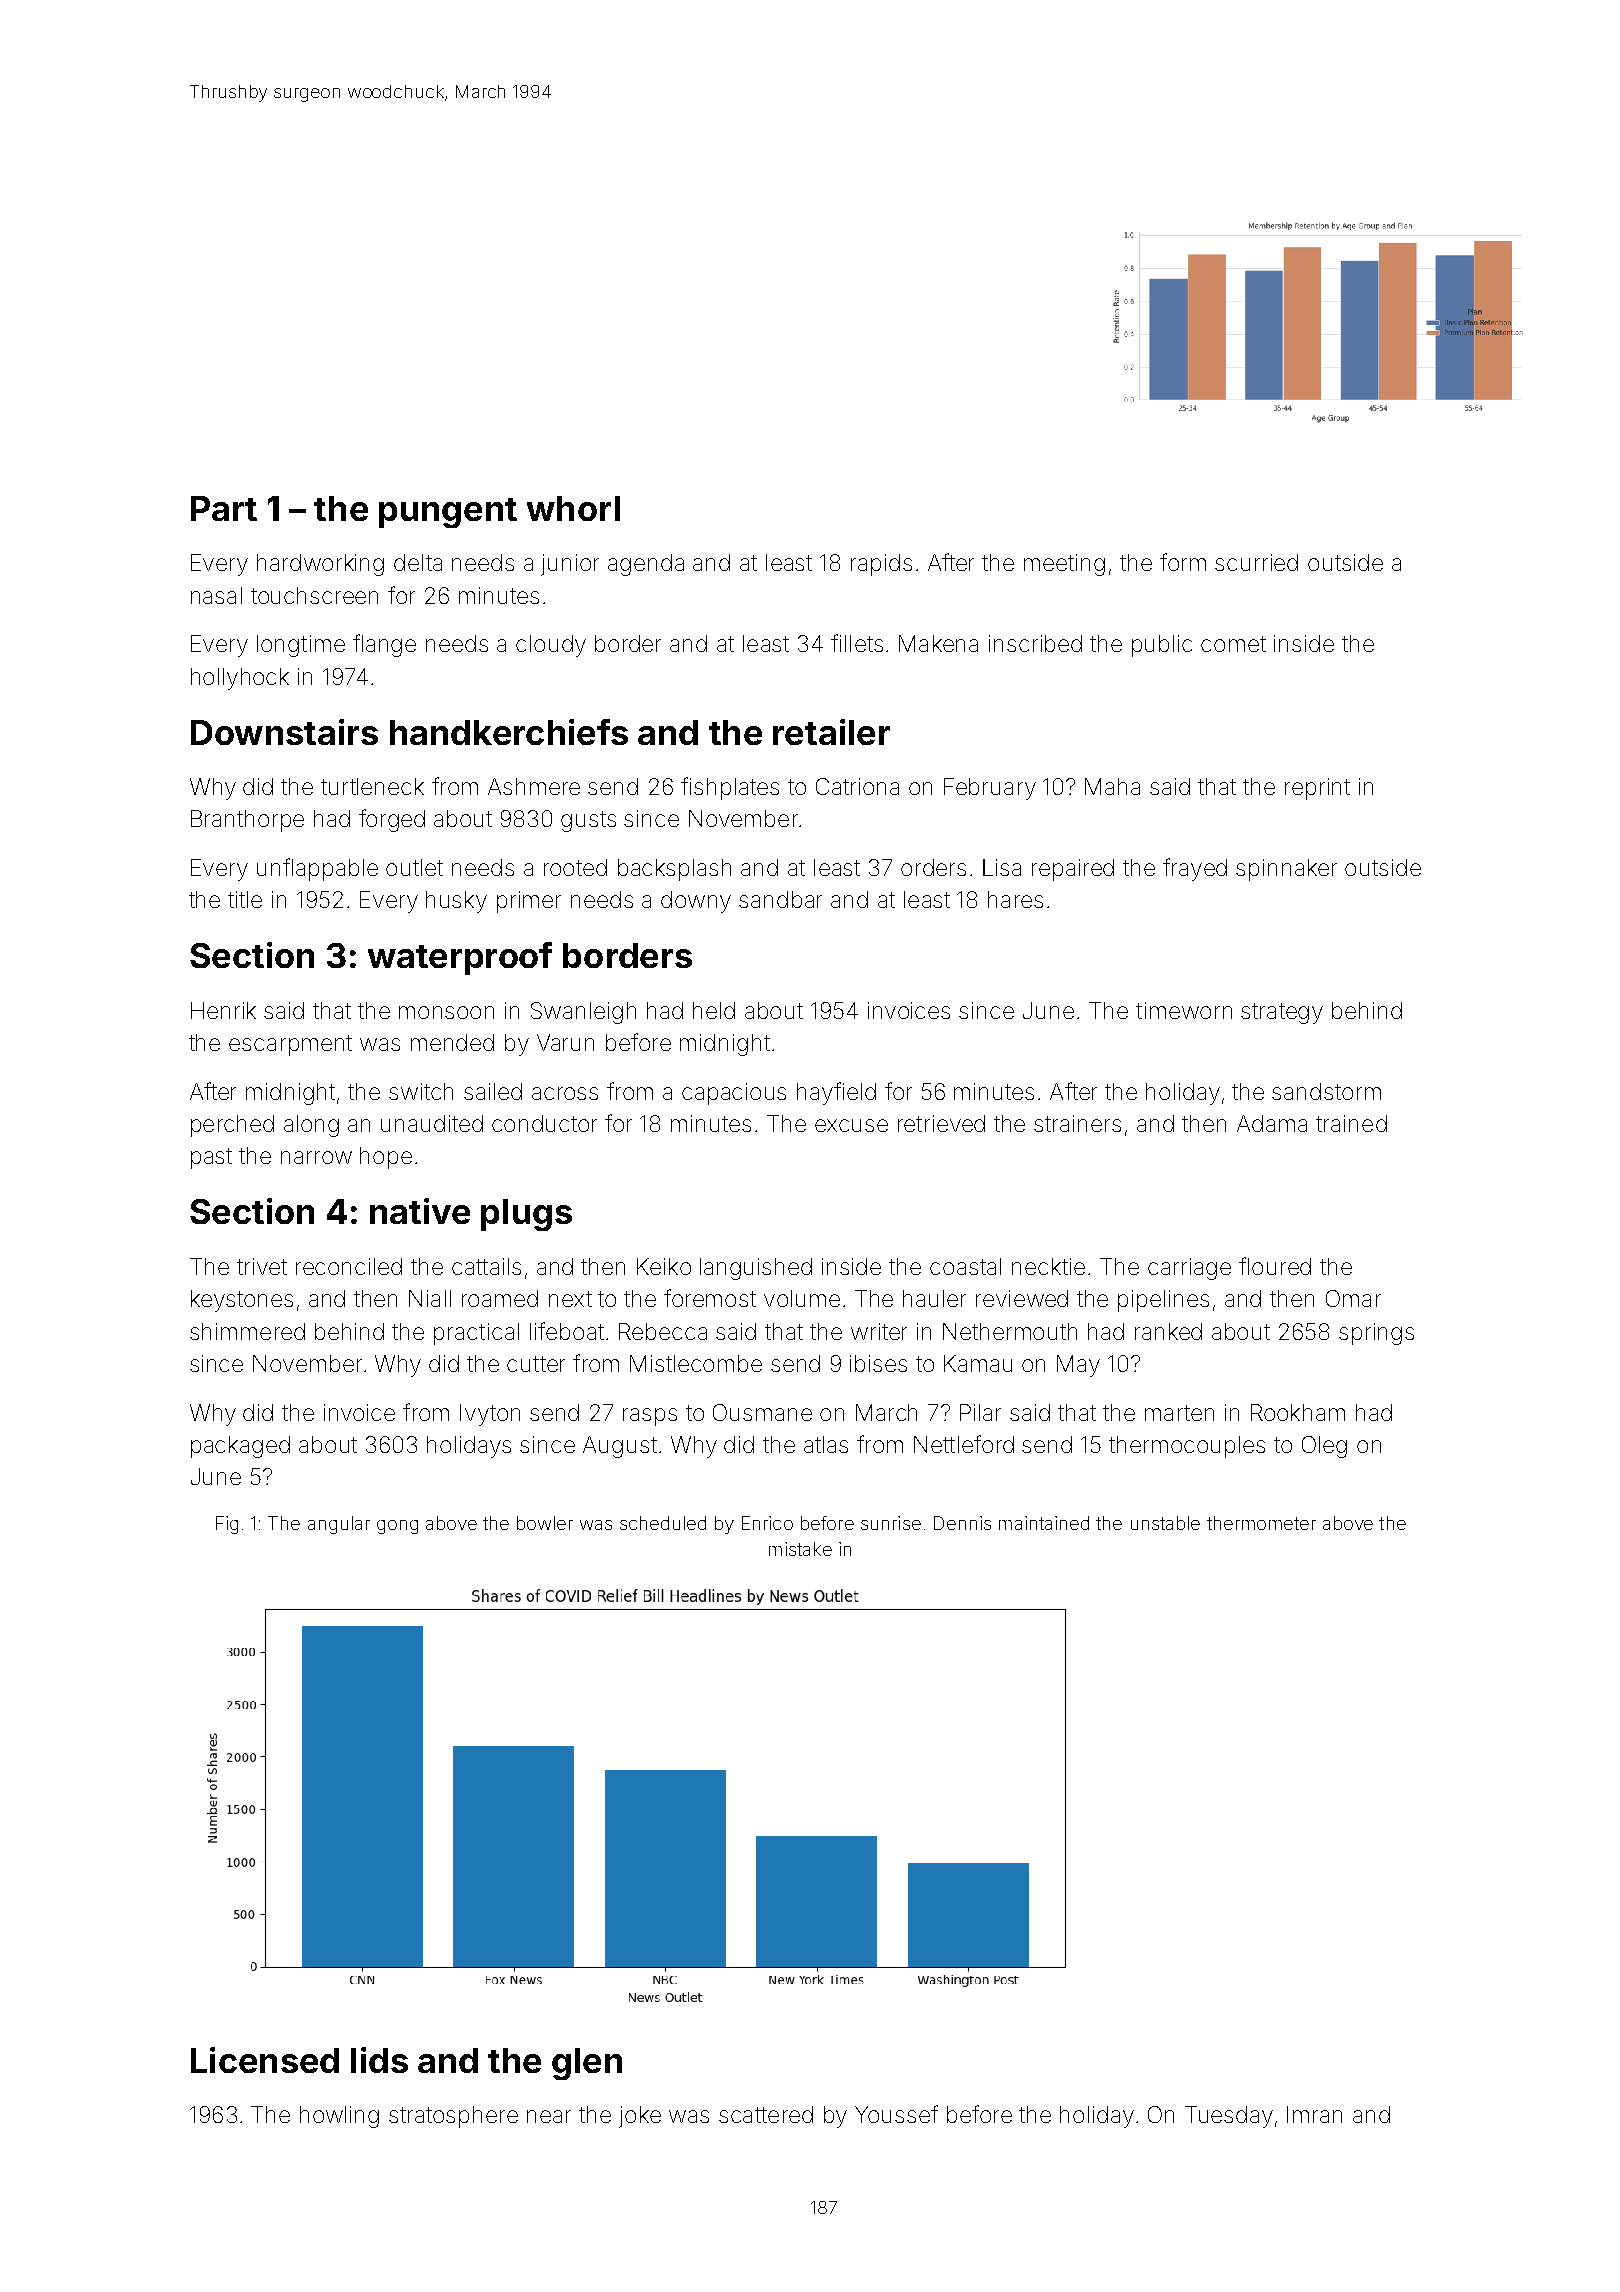  What do you see at coordinates (1256, 562) in the document?
I see `scurried` at bounding box center [1256, 562].
